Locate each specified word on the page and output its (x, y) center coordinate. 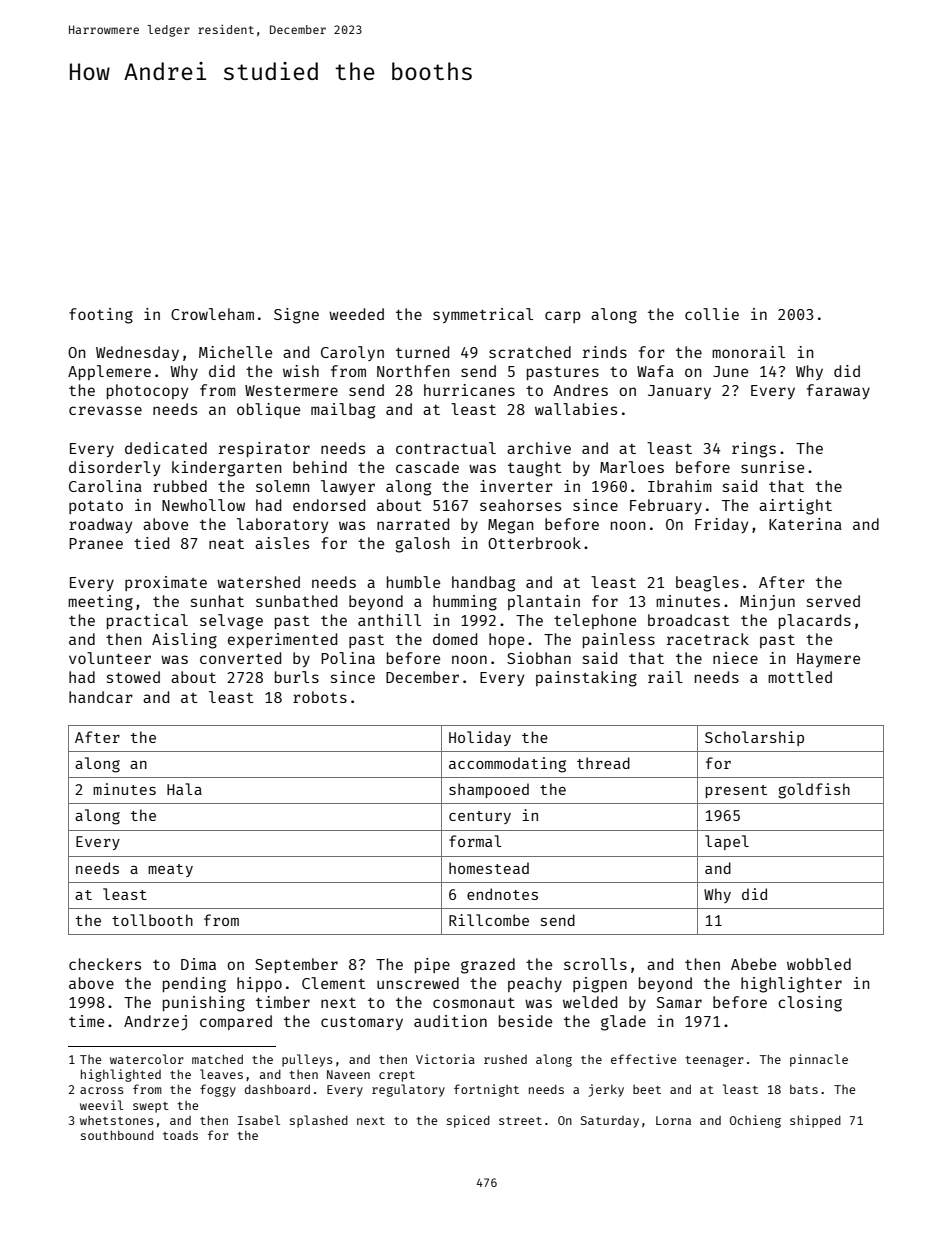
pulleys (307, 1060)
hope (506, 640)
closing (810, 1004)
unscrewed (418, 983)
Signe (296, 316)
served (833, 601)
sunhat (217, 601)
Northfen (413, 371)
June (730, 371)
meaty (170, 870)
